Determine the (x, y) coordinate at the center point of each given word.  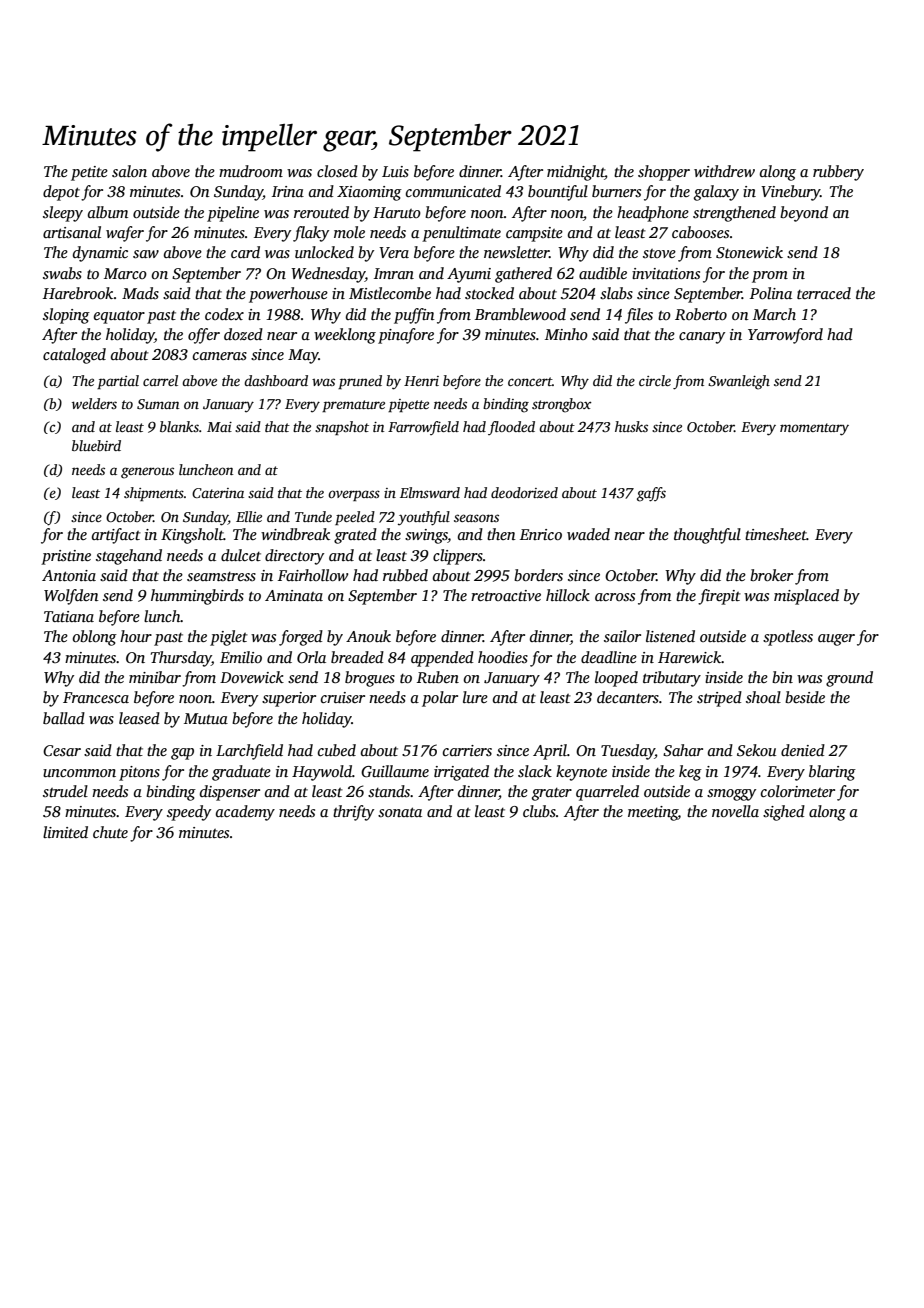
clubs (539, 811)
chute (110, 832)
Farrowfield (423, 428)
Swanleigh (739, 382)
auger (836, 640)
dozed (243, 334)
